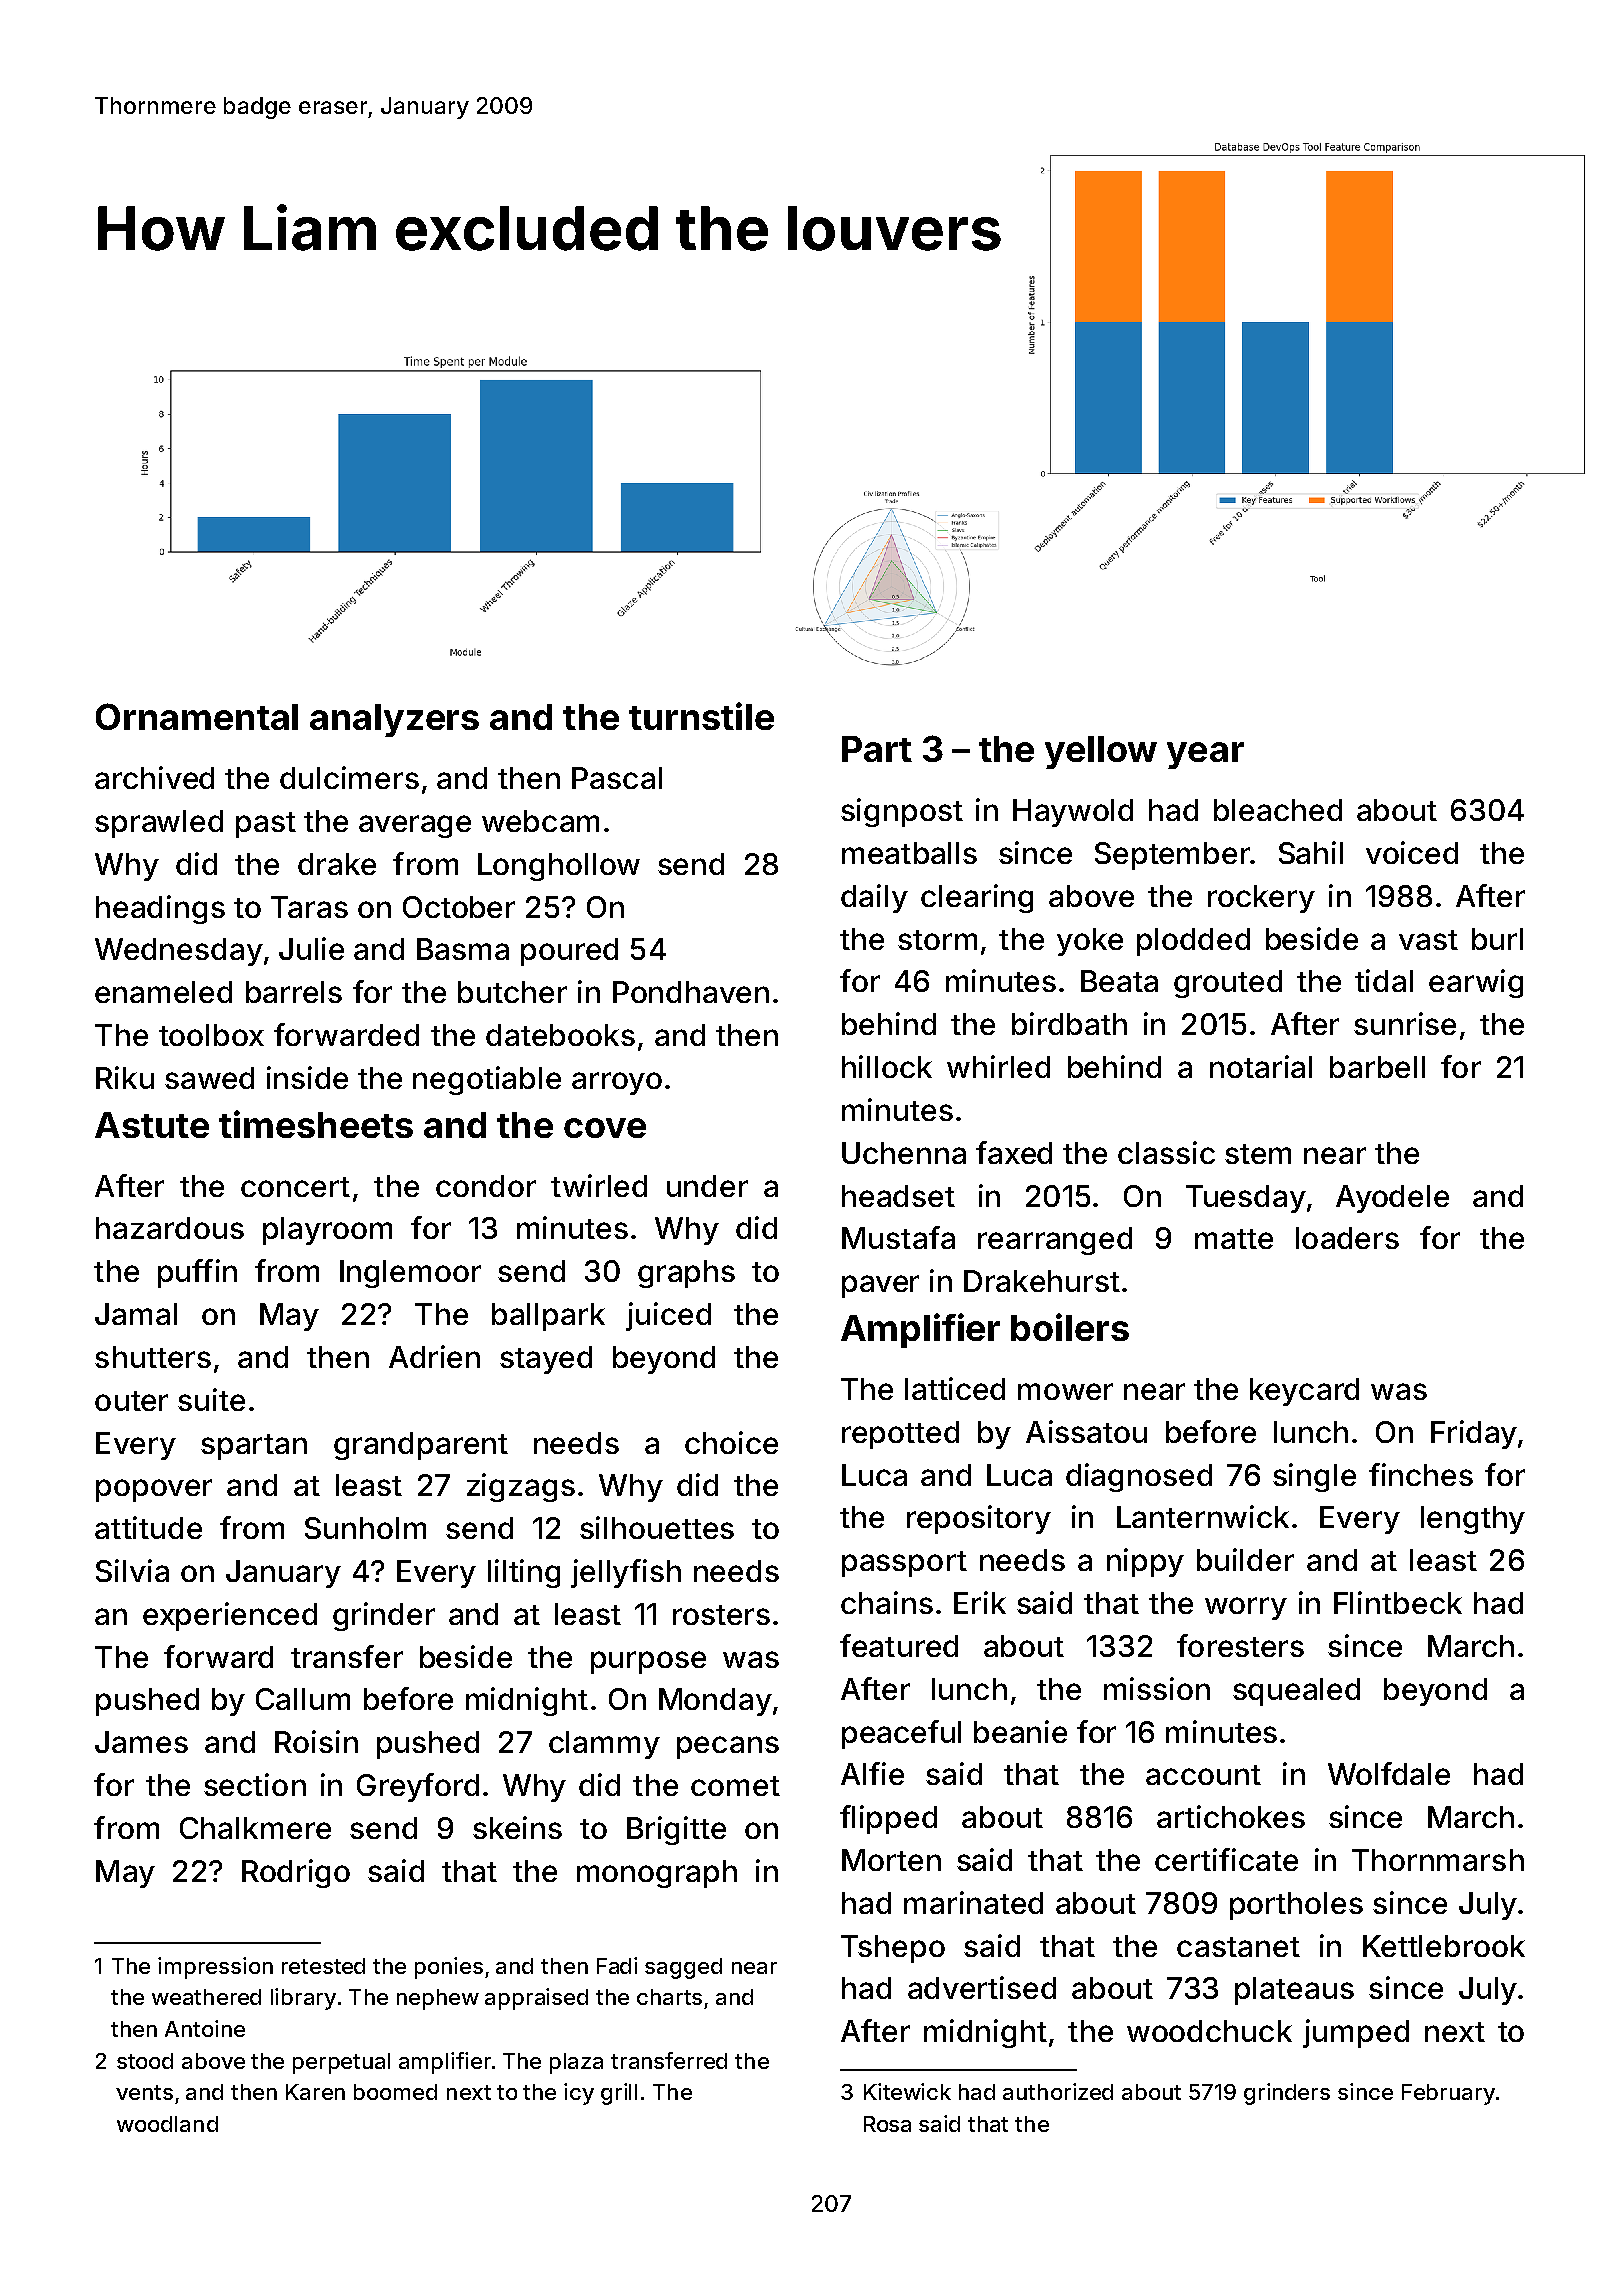 Image resolution: width=1620 pixels, height=2292 pixels. What do you see at coordinates (721, 1615) in the image?
I see `rosters` at bounding box center [721, 1615].
